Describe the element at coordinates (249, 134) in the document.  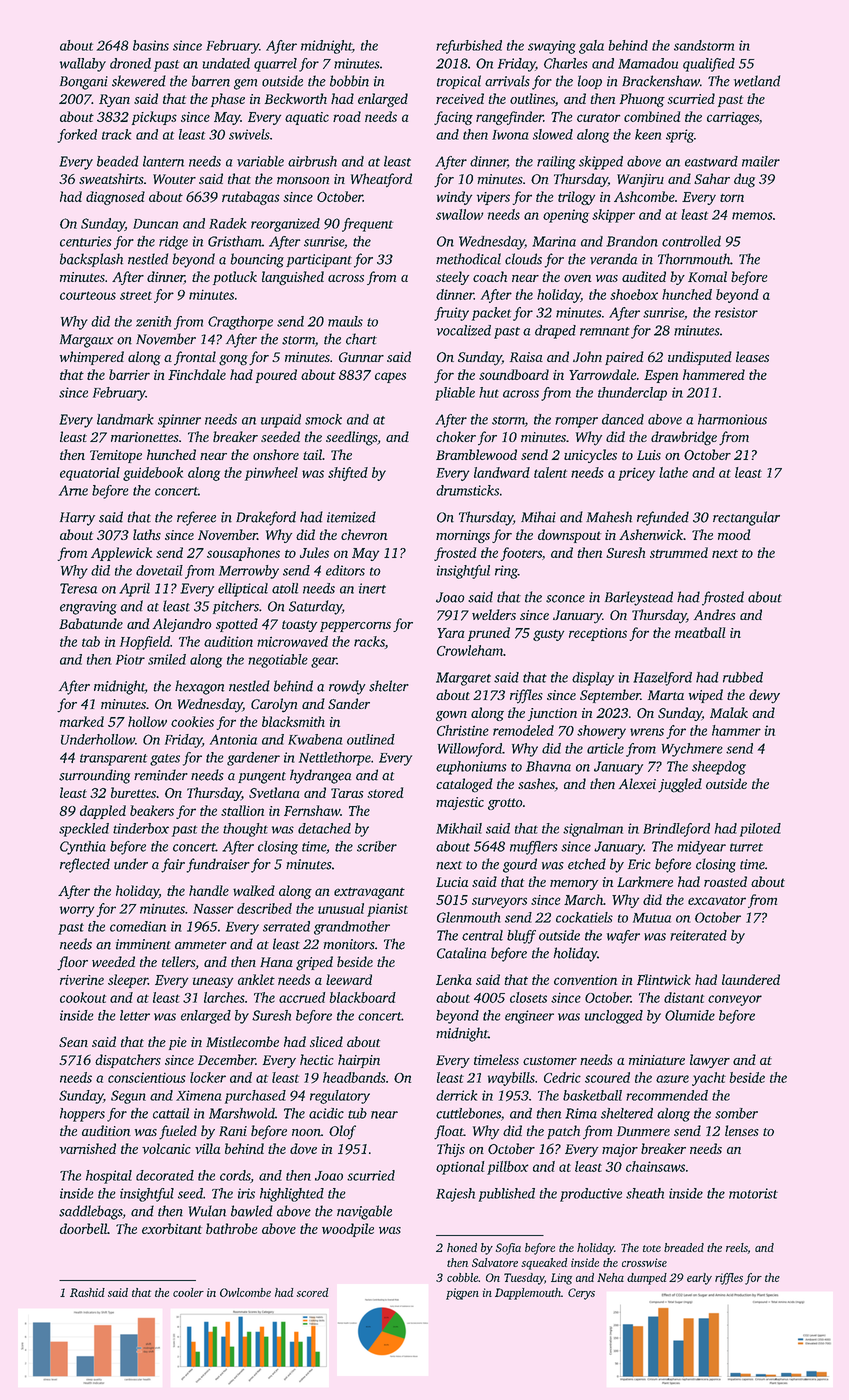
I see `swivels` at that location.
